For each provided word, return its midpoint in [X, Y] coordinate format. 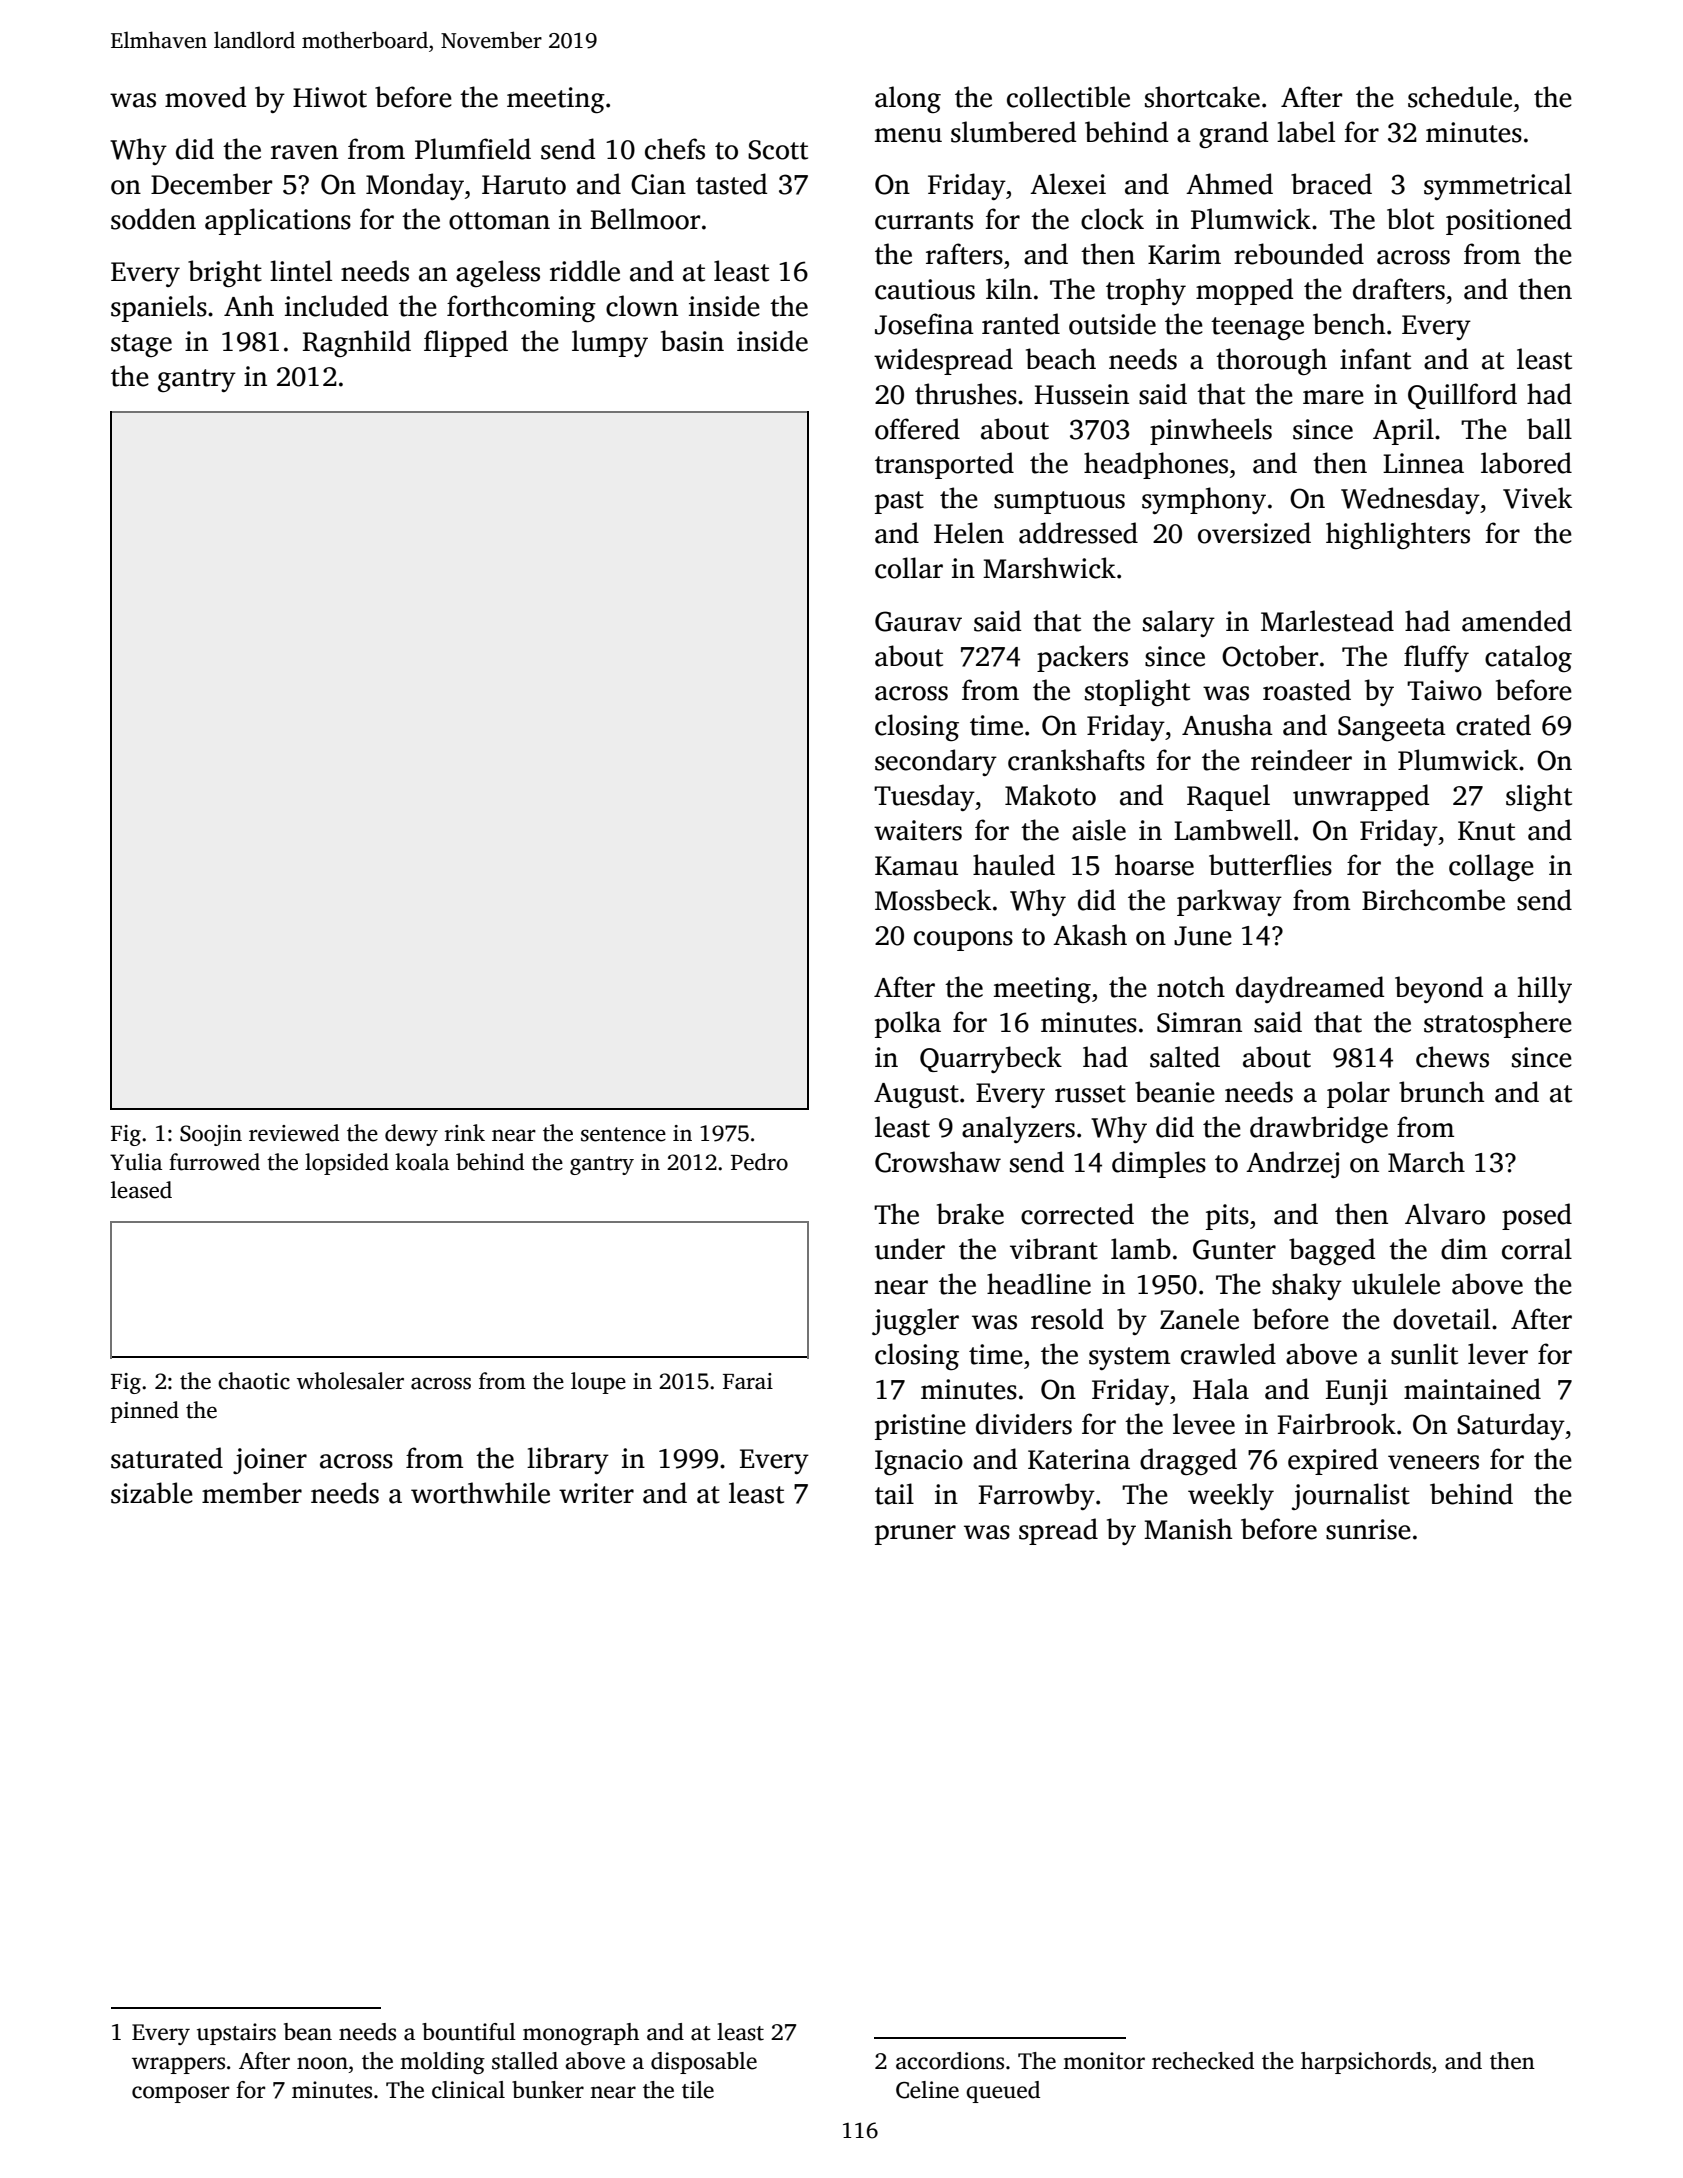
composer [180, 2094]
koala [422, 1162]
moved [205, 97]
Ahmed [1229, 184]
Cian [658, 184]
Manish [1188, 1529]
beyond [1439, 989]
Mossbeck [933, 900]
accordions [950, 2061]
